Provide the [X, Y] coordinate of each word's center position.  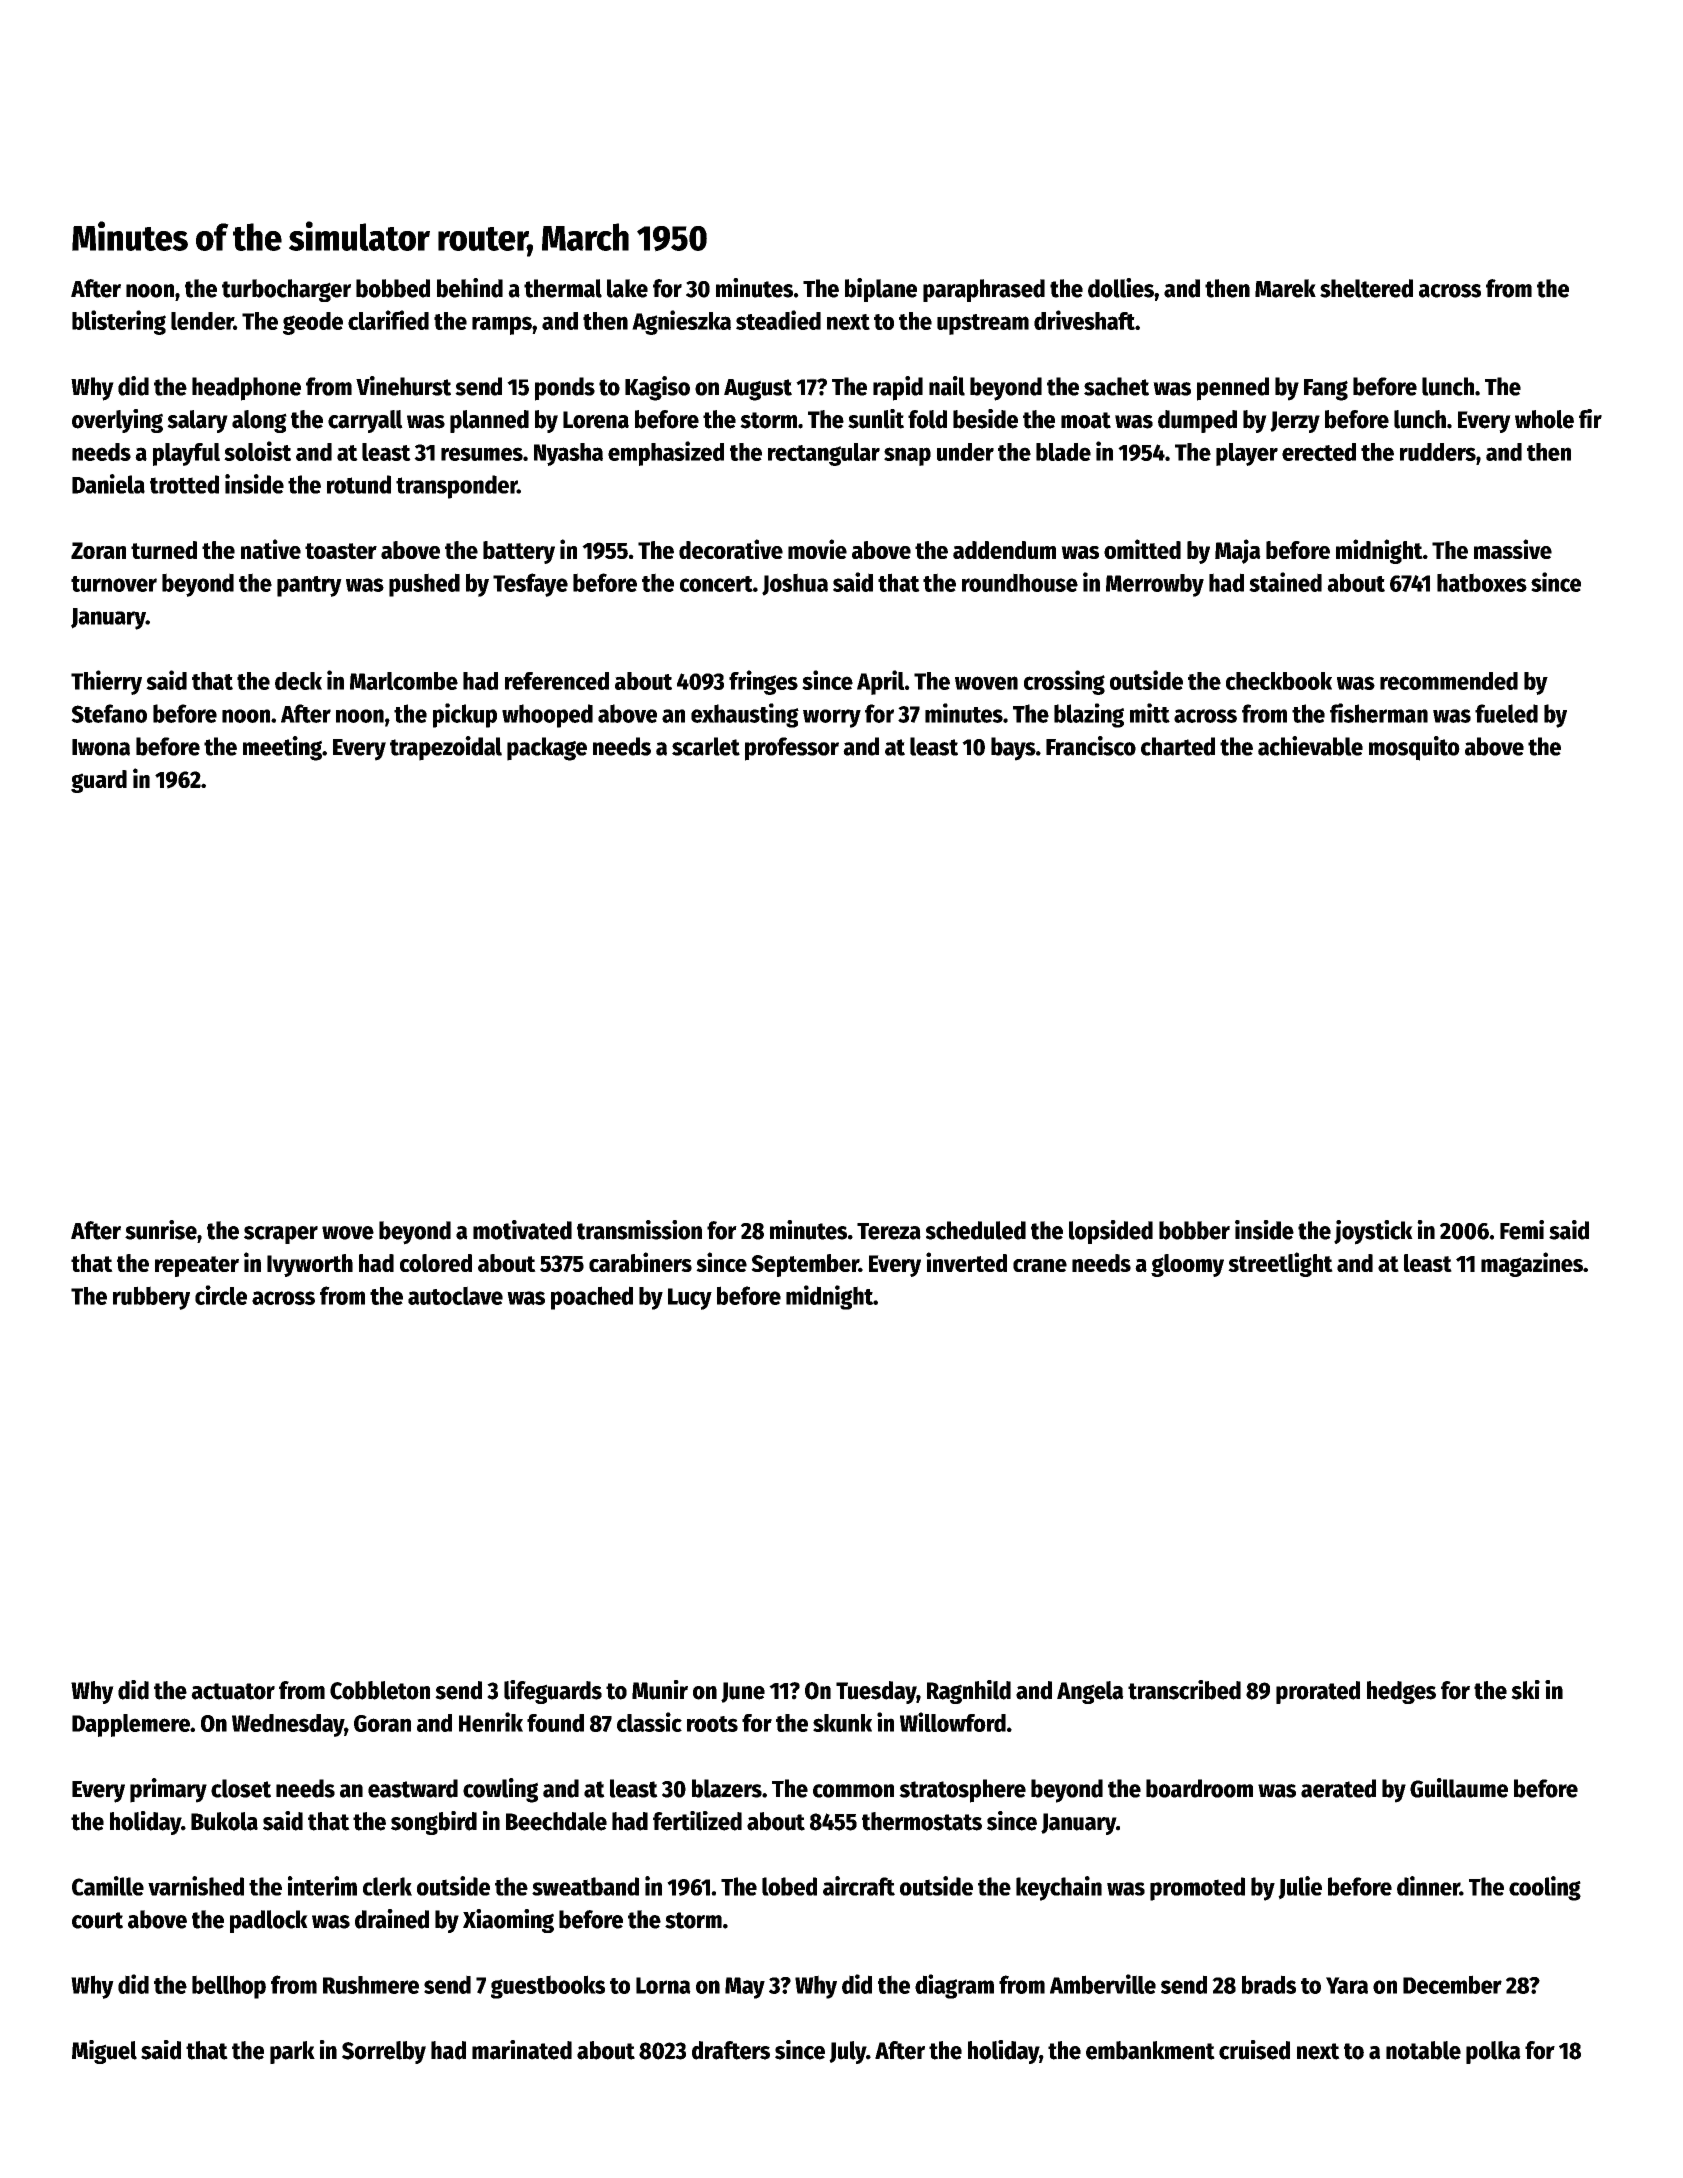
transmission [639, 1230]
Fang [1326, 390]
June [743, 1692]
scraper [281, 1235]
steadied [778, 320]
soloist [257, 451]
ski [1525, 1690]
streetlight [1280, 1264]
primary [168, 1790]
